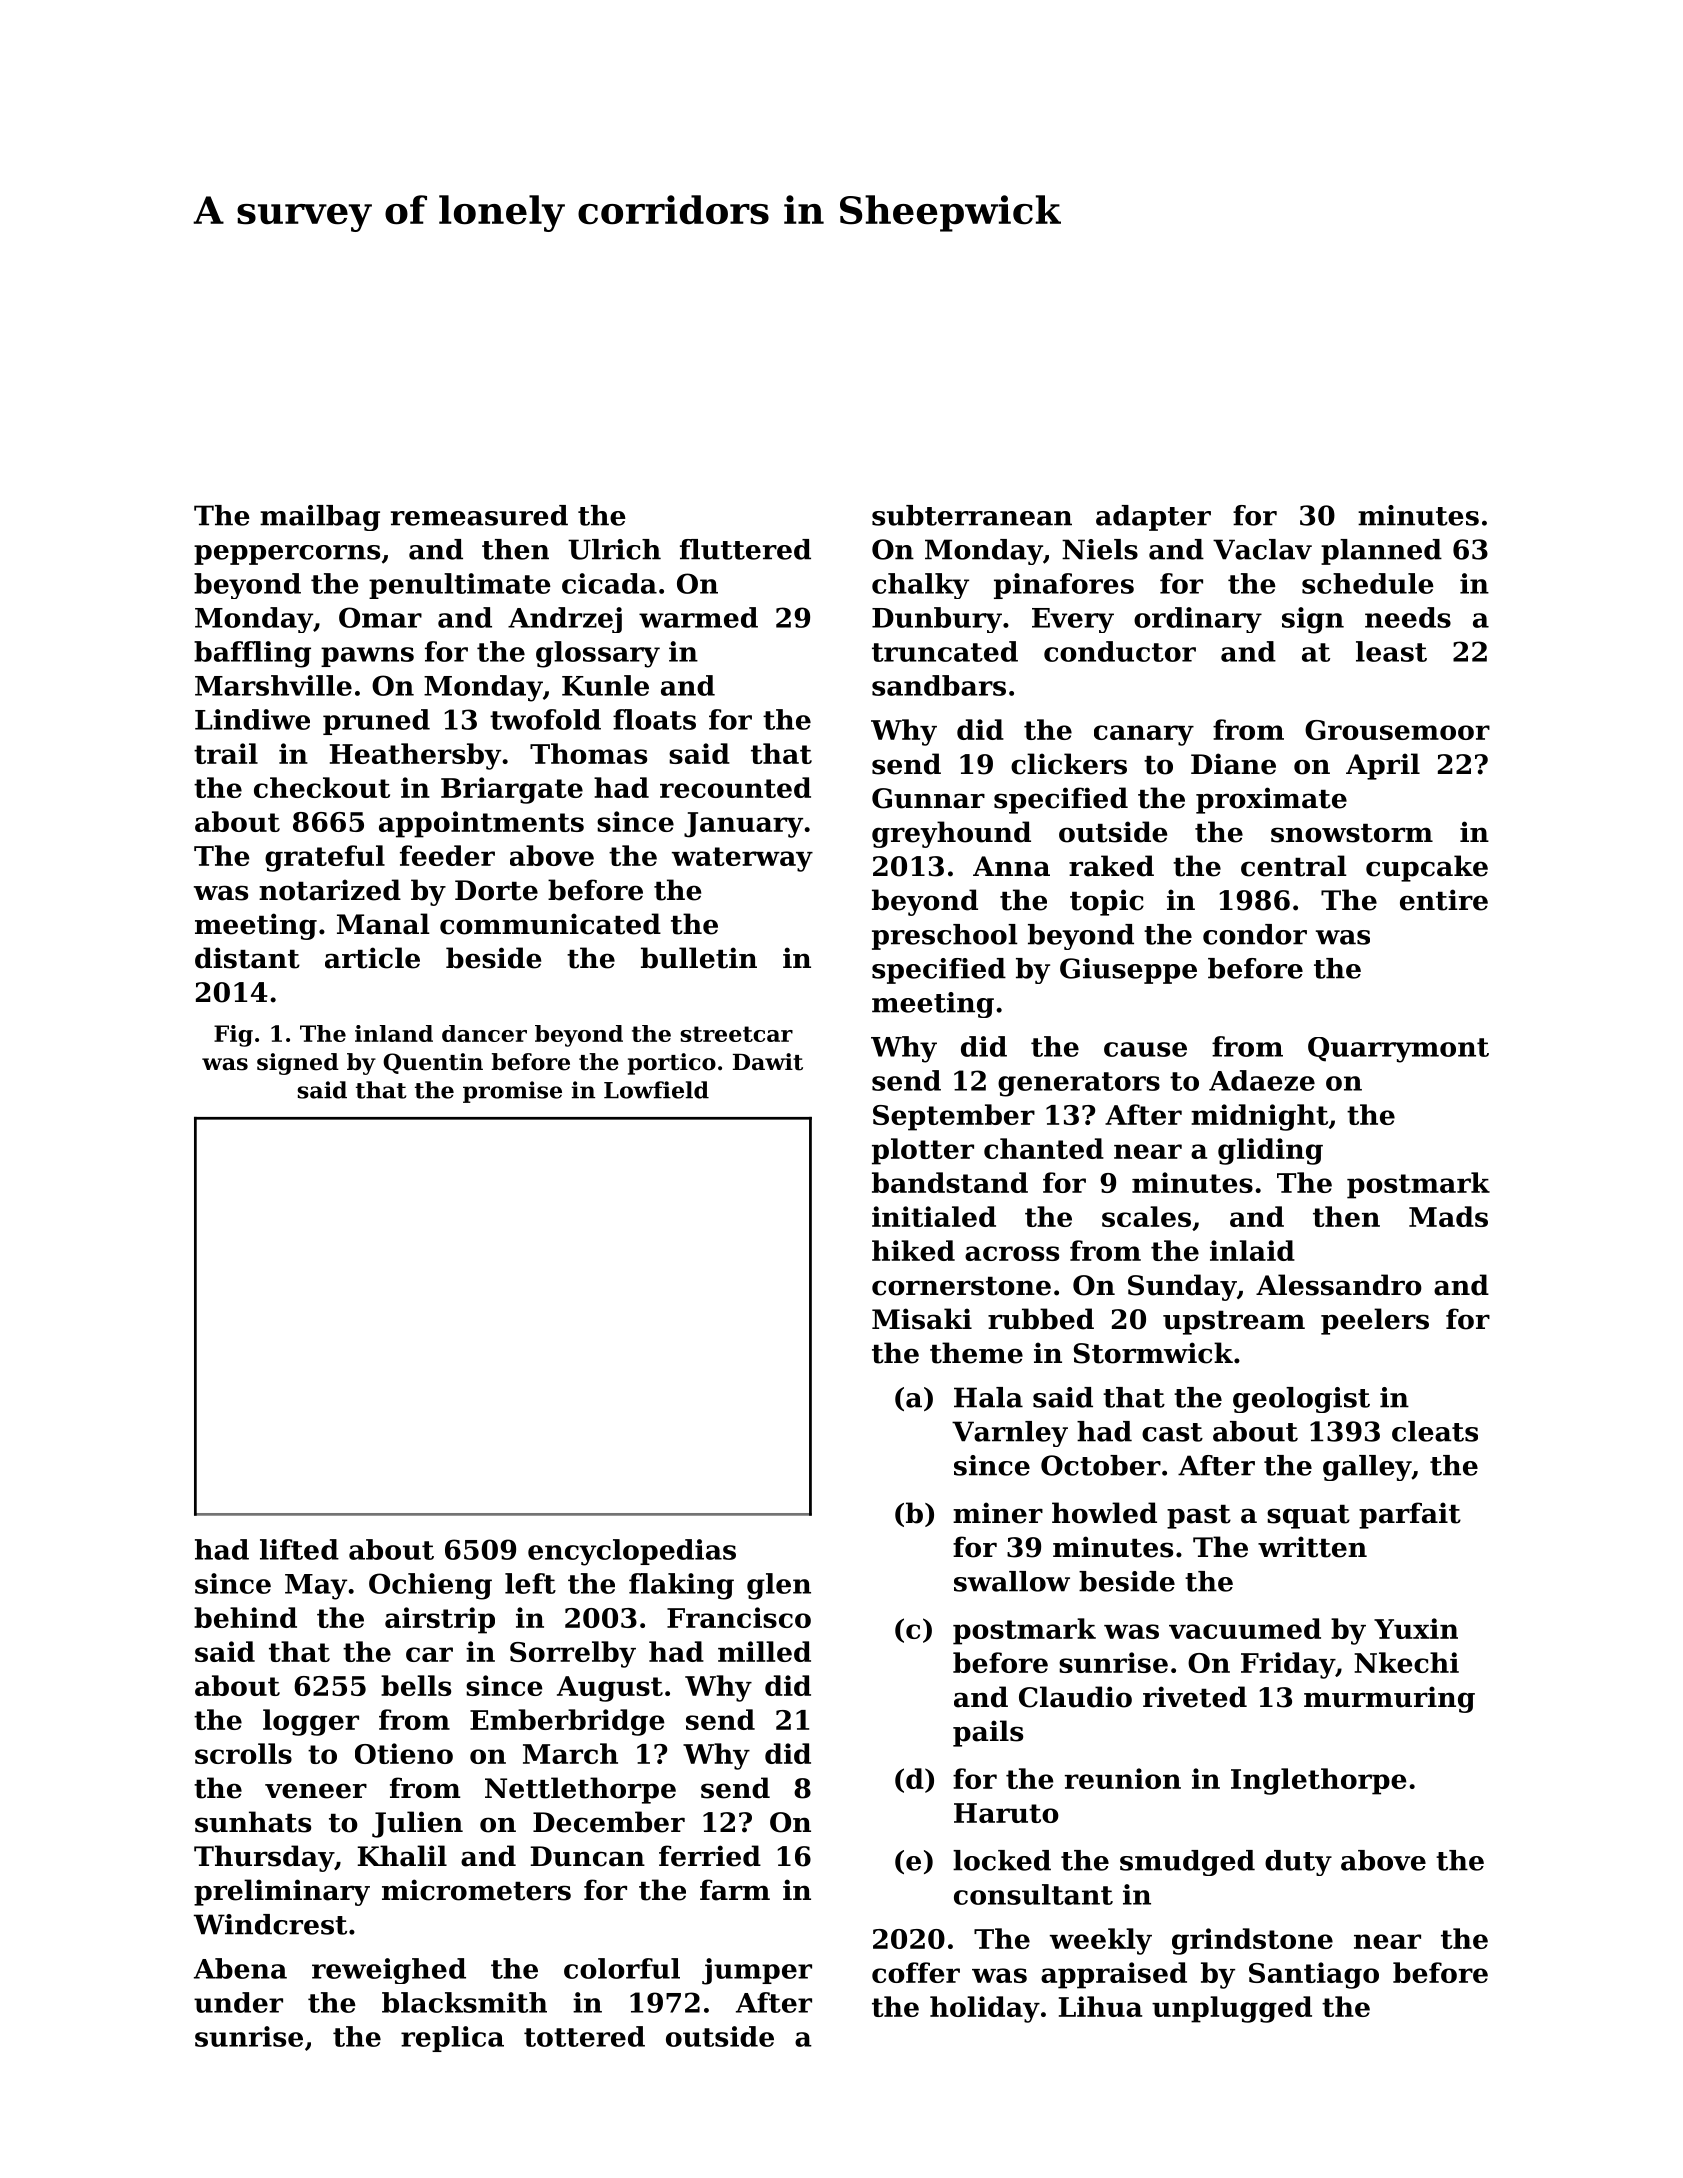 This screenshot has height=2178, width=1683. I want to click on least, so click(1391, 651).
